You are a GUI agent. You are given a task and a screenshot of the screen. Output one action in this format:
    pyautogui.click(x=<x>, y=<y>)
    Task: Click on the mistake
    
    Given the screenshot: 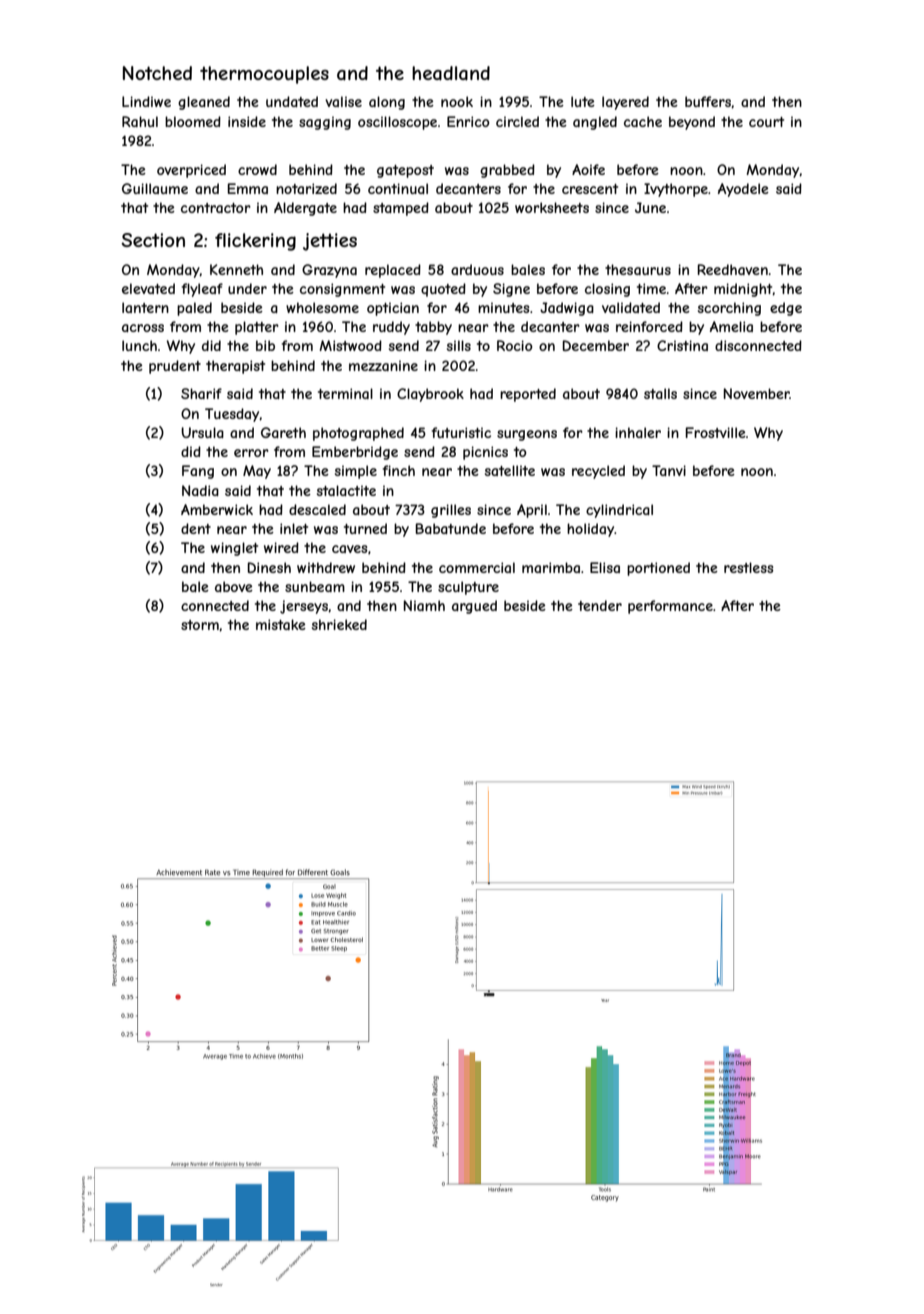 What is the action you would take?
    pyautogui.click(x=281, y=624)
